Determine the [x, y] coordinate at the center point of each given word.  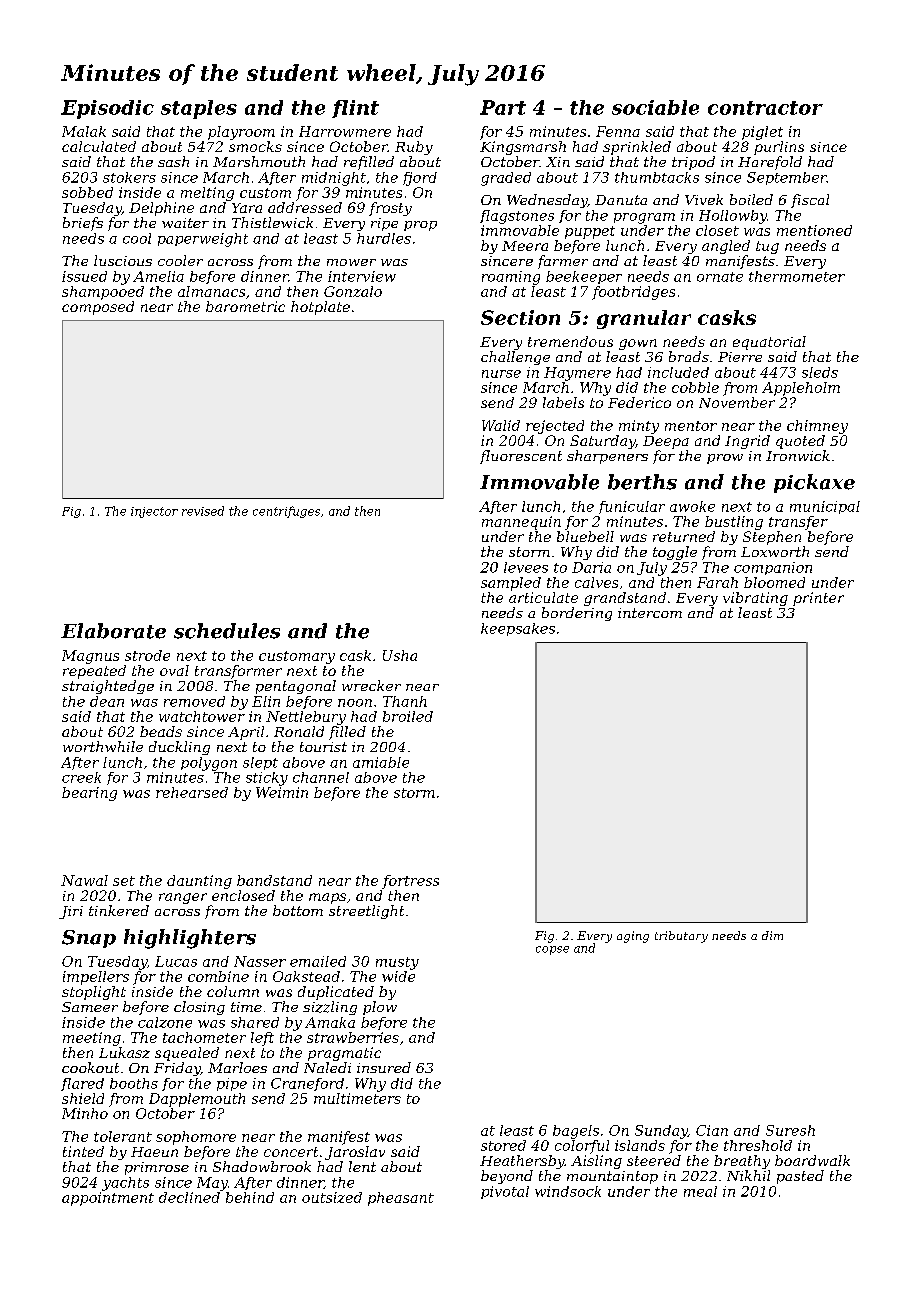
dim [772, 935]
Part [503, 107]
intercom [650, 613]
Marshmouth [259, 161]
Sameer [90, 1007]
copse [552, 950]
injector [154, 512]
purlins [779, 148]
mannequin [521, 523]
